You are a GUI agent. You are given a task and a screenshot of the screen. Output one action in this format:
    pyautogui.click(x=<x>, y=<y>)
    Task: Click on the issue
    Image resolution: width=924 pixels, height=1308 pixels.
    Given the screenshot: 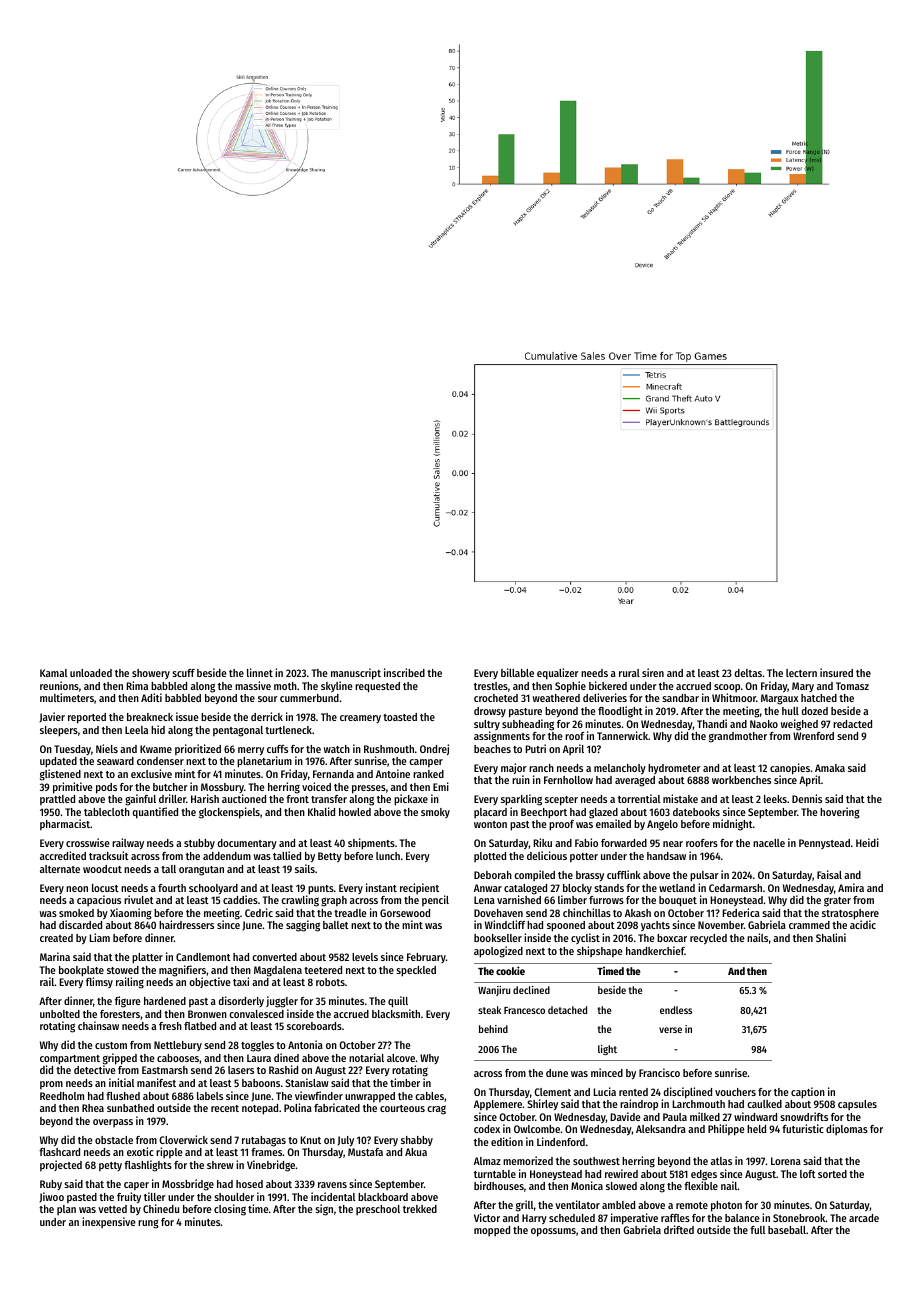 What is the action you would take?
    pyautogui.click(x=187, y=716)
